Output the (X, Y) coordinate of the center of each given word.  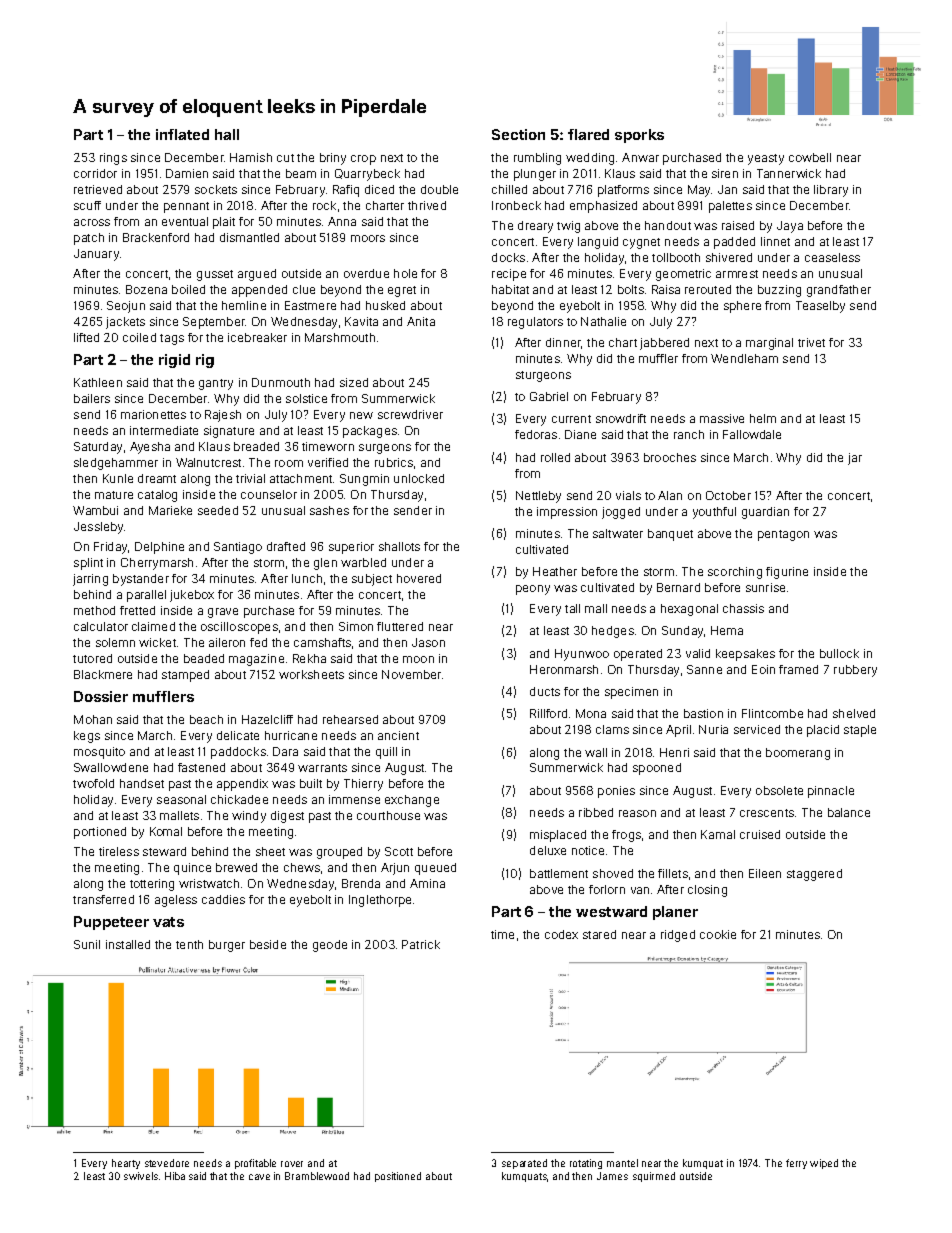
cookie (718, 934)
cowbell (810, 157)
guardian (765, 513)
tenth (189, 944)
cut (285, 158)
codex (561, 934)
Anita (421, 321)
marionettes (153, 414)
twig (568, 227)
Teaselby (820, 307)
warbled (363, 562)
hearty (126, 1164)
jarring (90, 580)
